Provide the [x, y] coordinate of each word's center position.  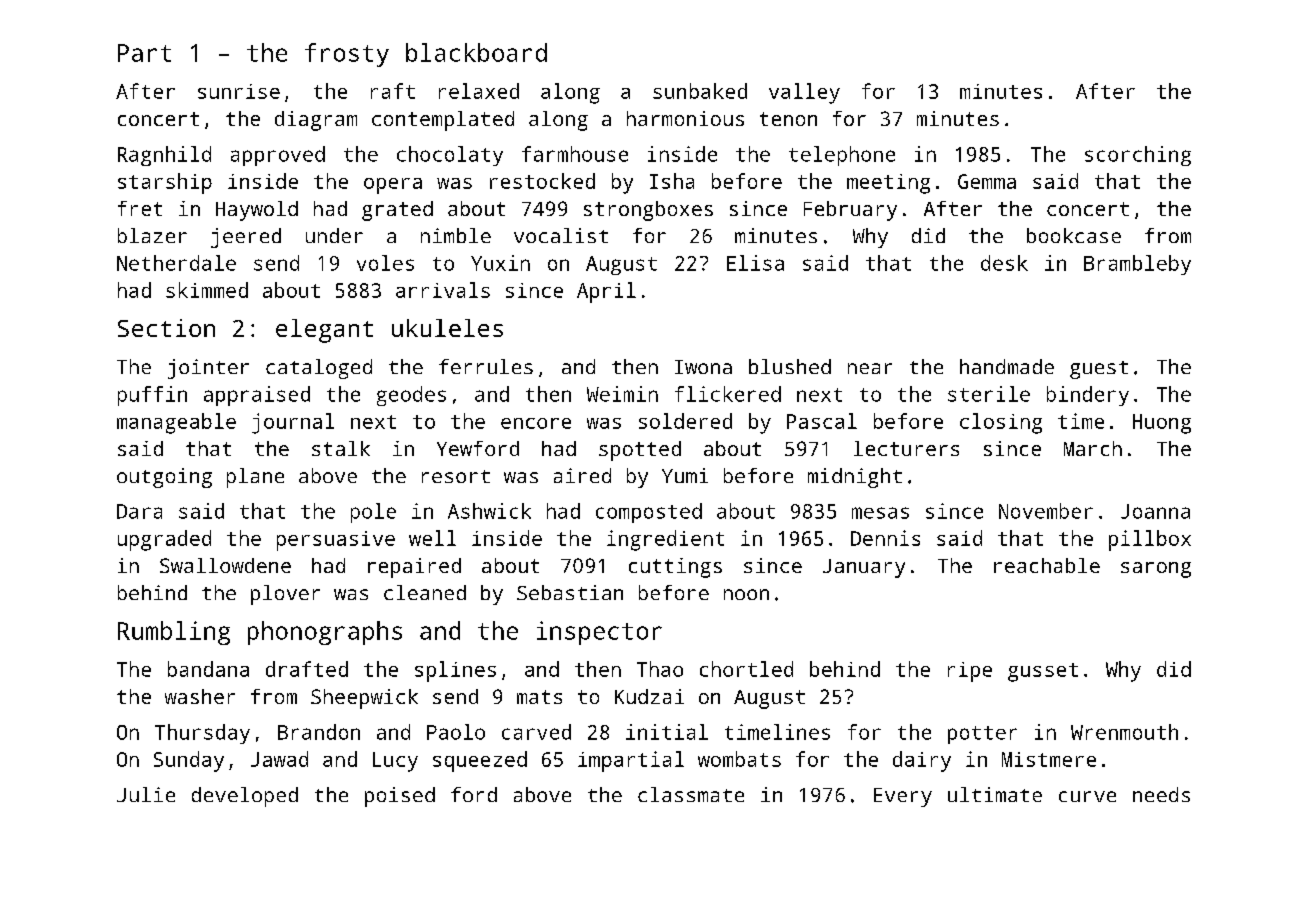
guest [1099, 370]
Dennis [885, 538]
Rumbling [174, 633]
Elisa [755, 263]
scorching [1138, 156]
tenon [788, 119]
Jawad [279, 759]
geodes [411, 396]
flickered [728, 394]
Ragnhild [164, 156]
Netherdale [176, 263]
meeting [888, 184]
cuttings [675, 568]
